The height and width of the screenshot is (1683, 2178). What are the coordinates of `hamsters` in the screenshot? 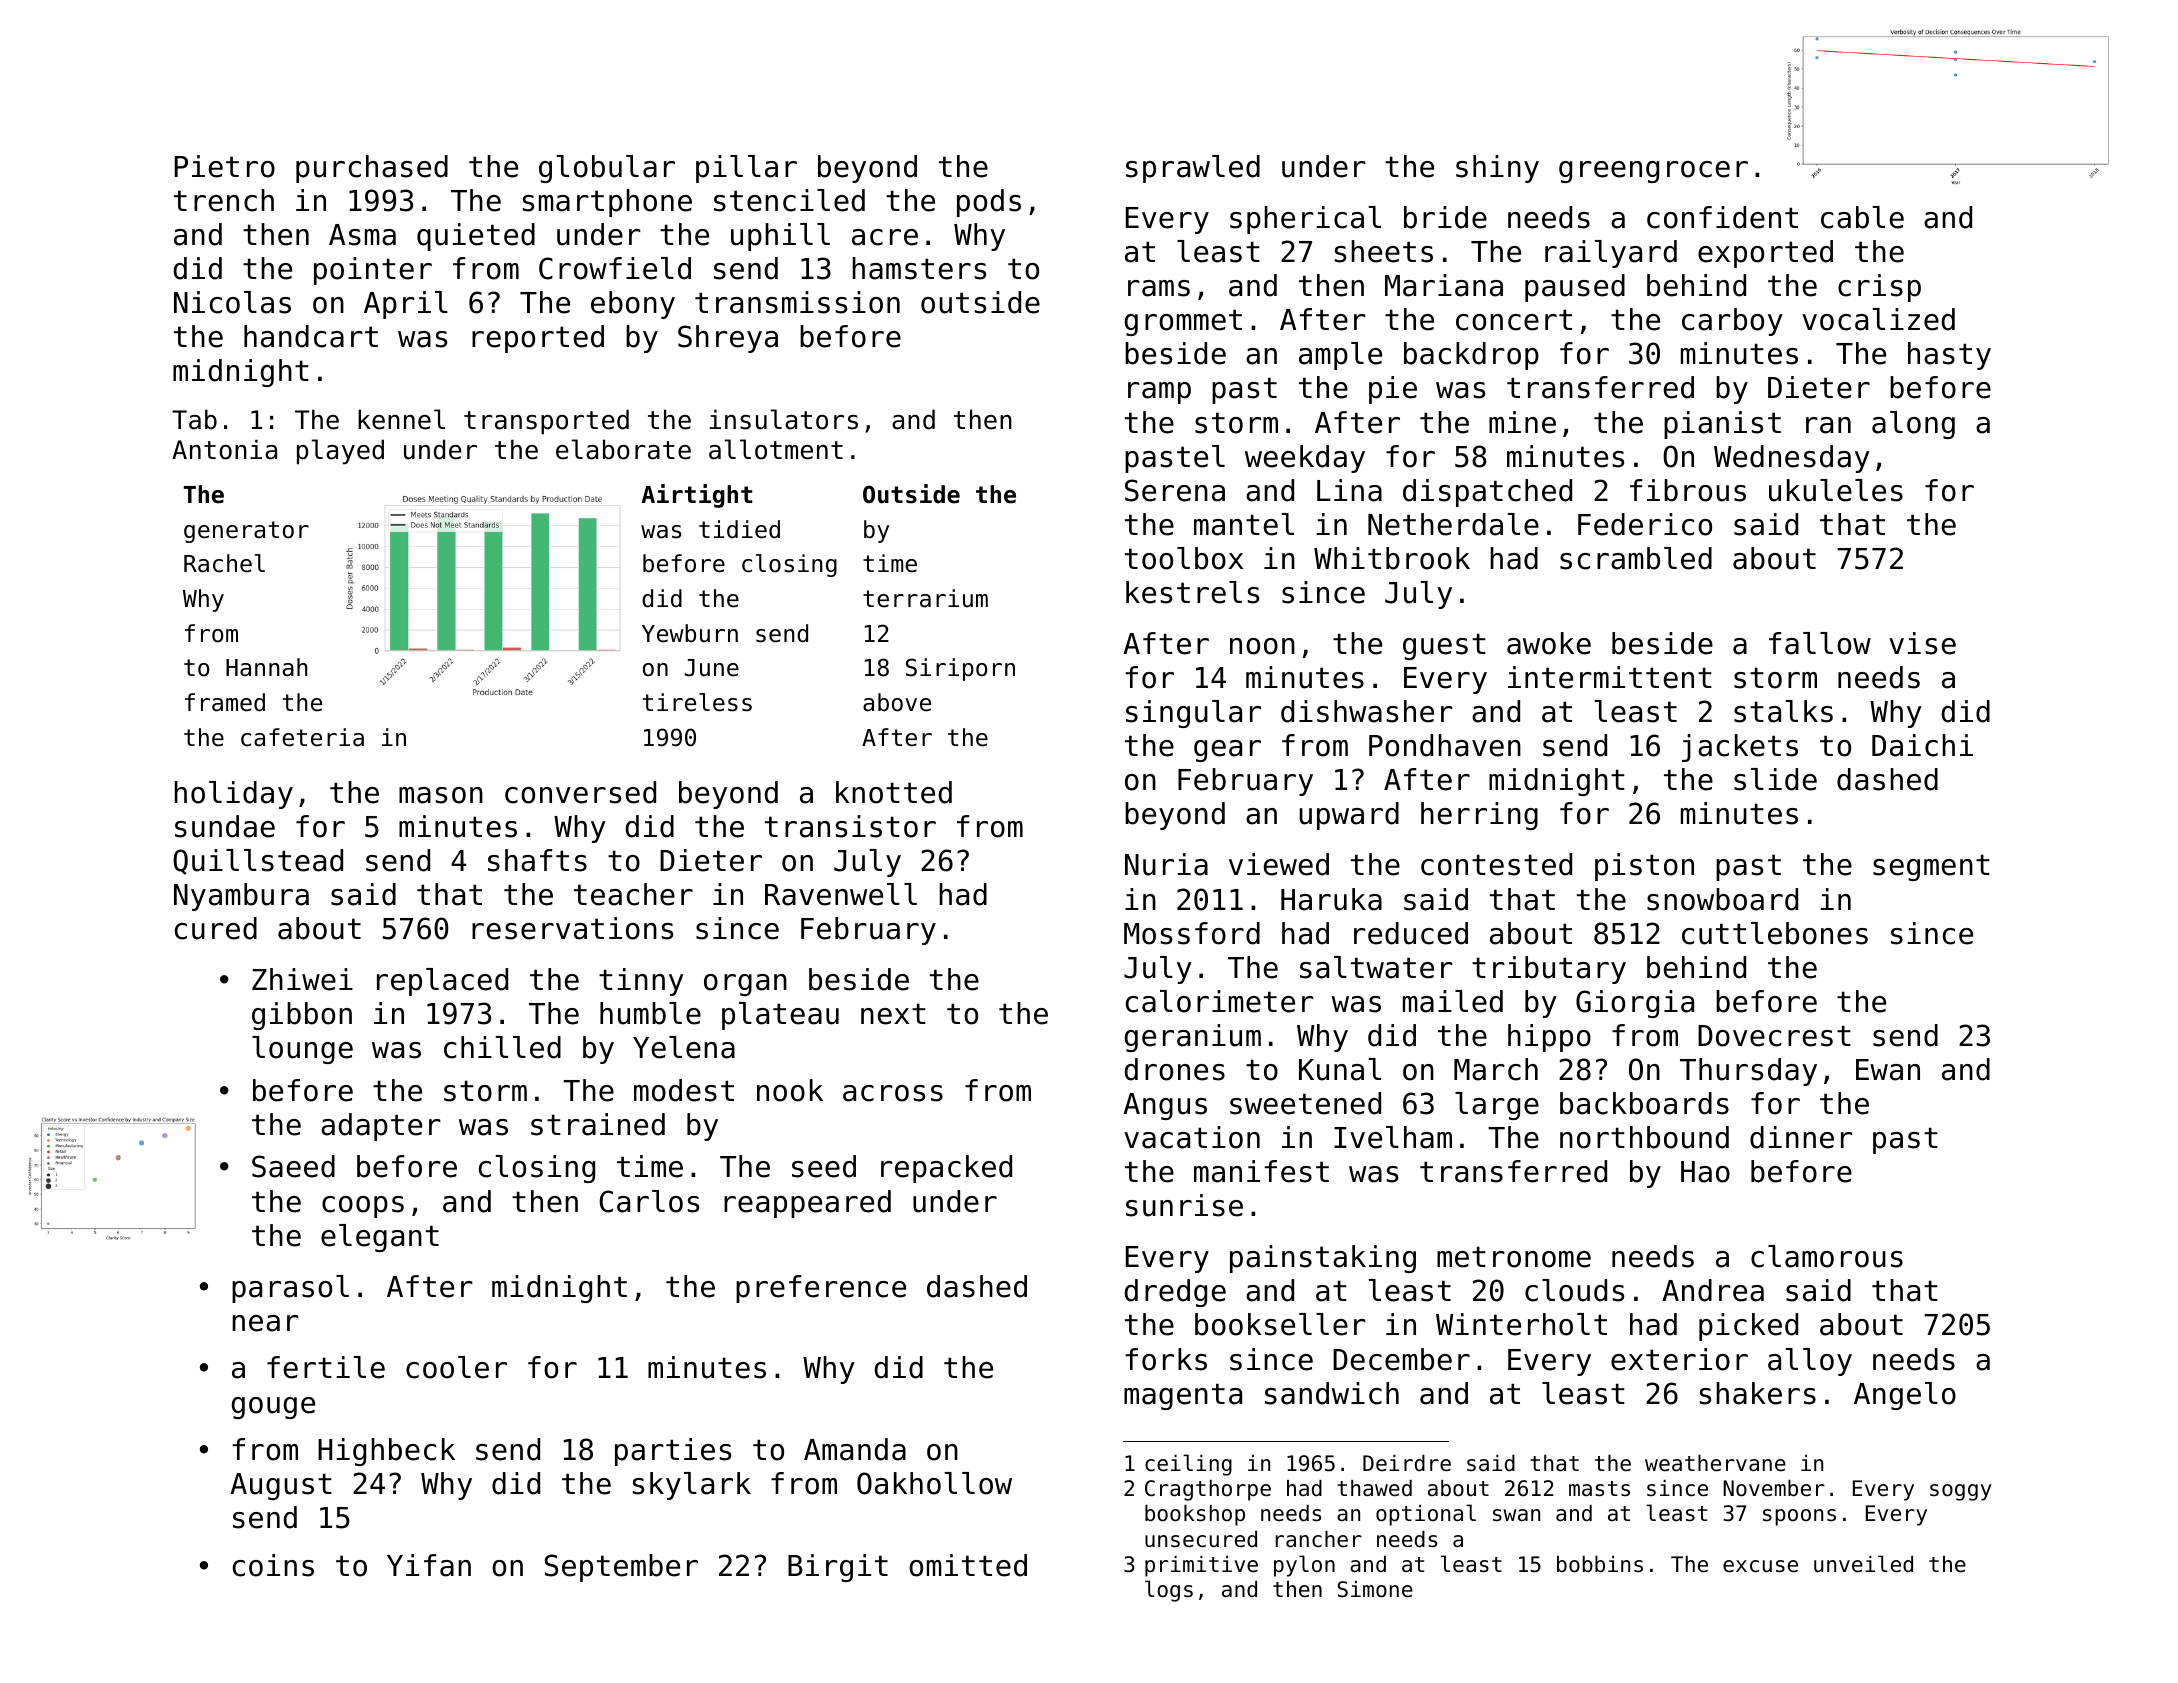 It's located at (919, 268).
